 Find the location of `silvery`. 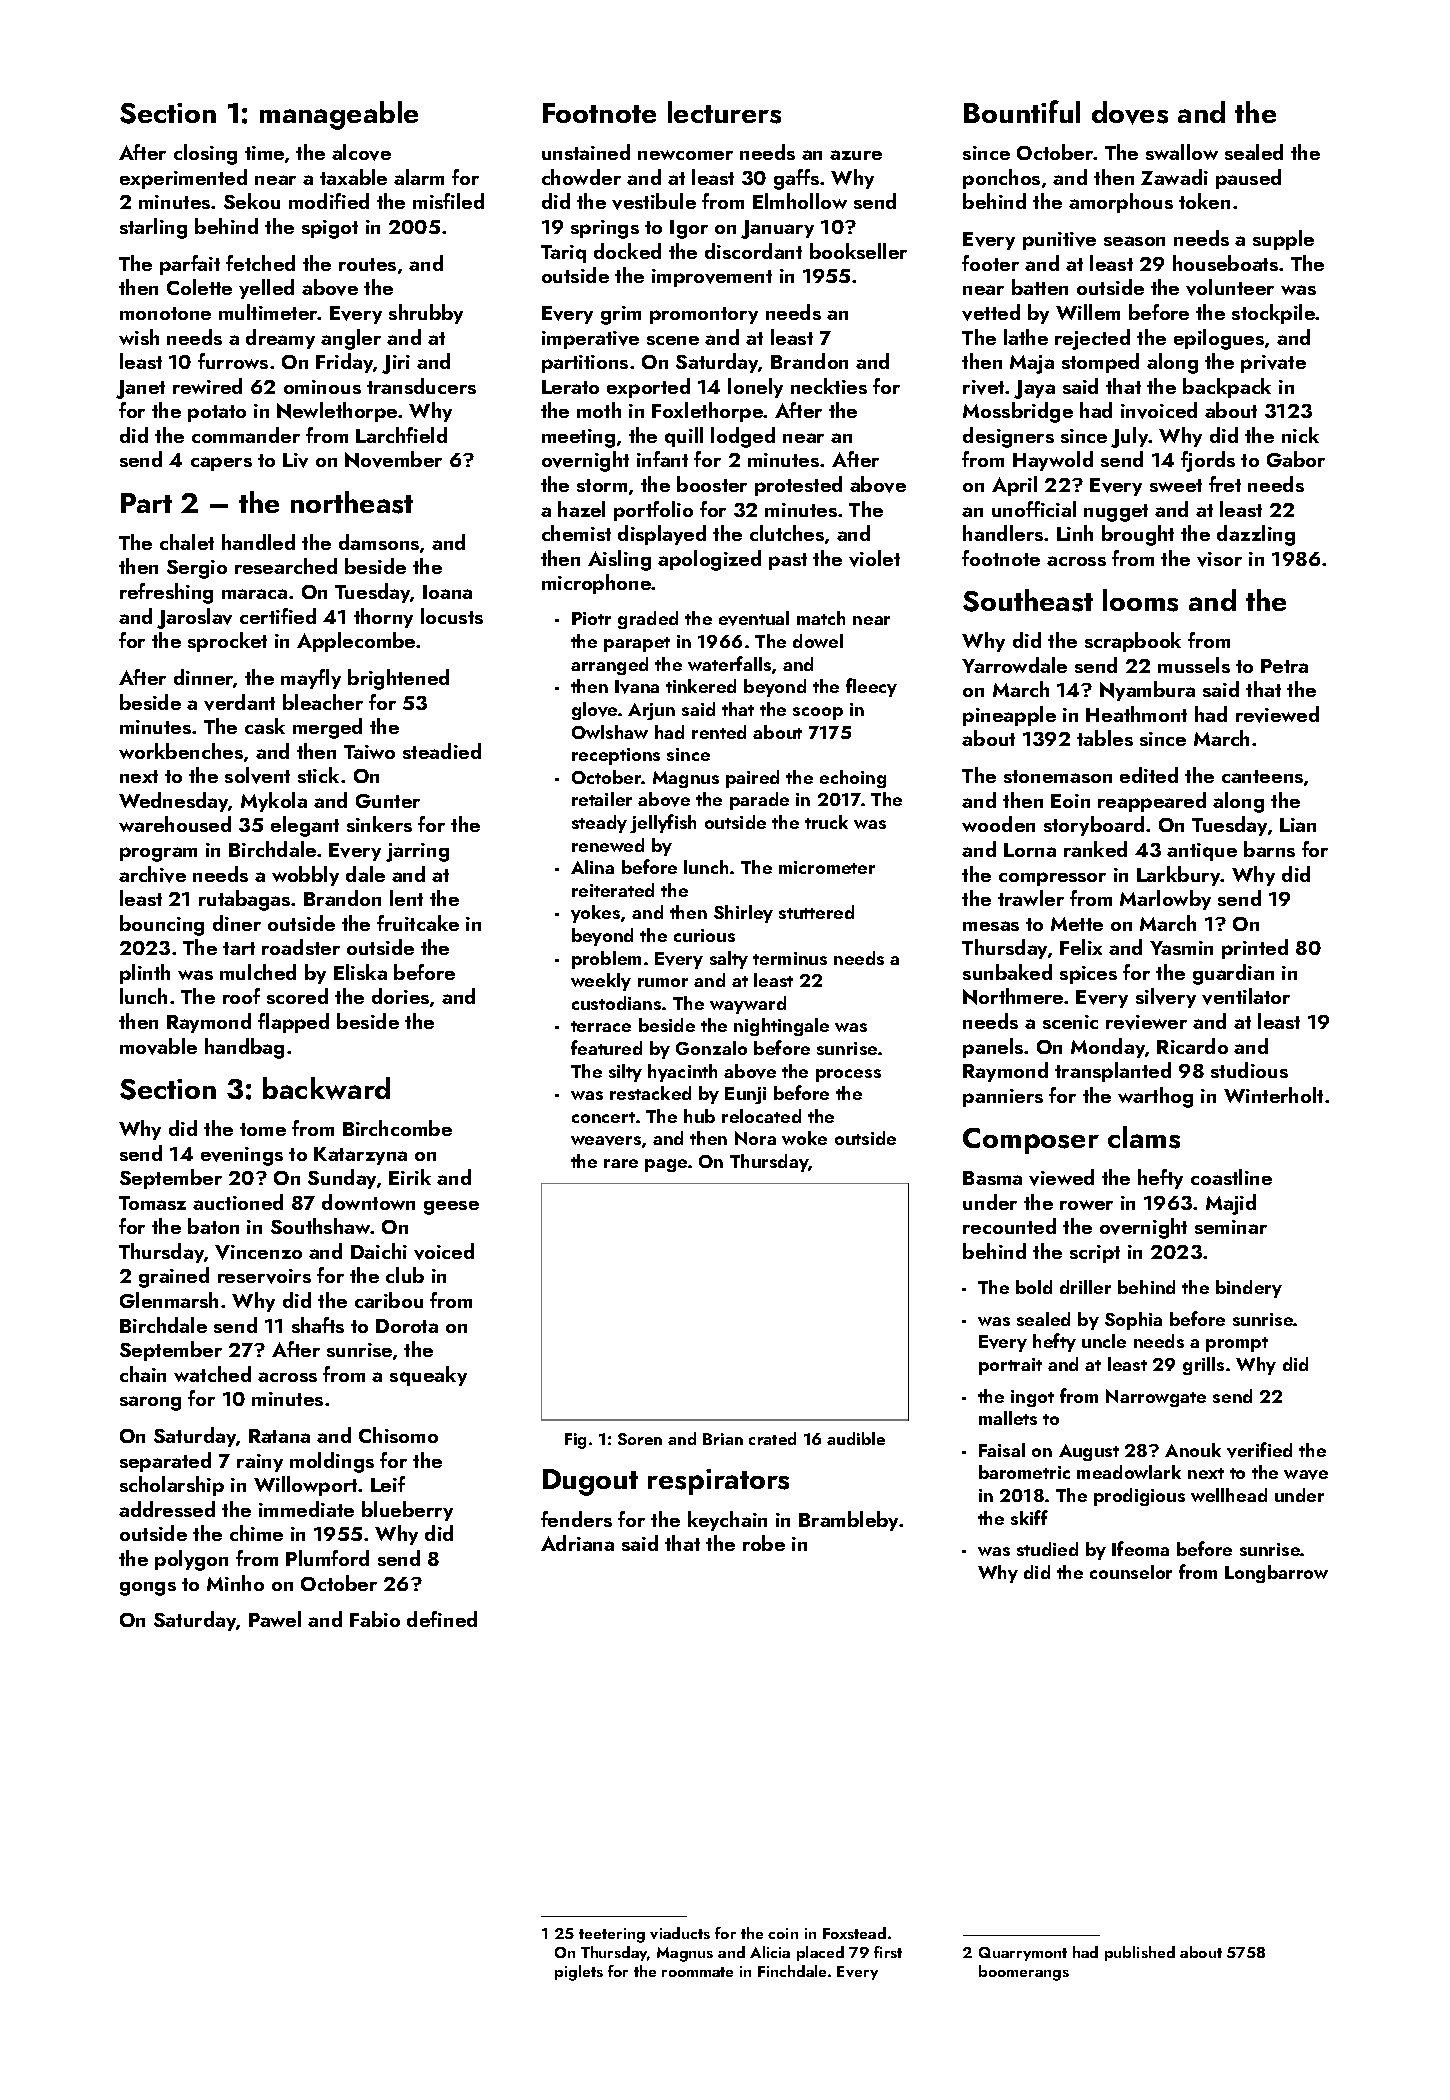

silvery is located at coordinates (1166, 998).
